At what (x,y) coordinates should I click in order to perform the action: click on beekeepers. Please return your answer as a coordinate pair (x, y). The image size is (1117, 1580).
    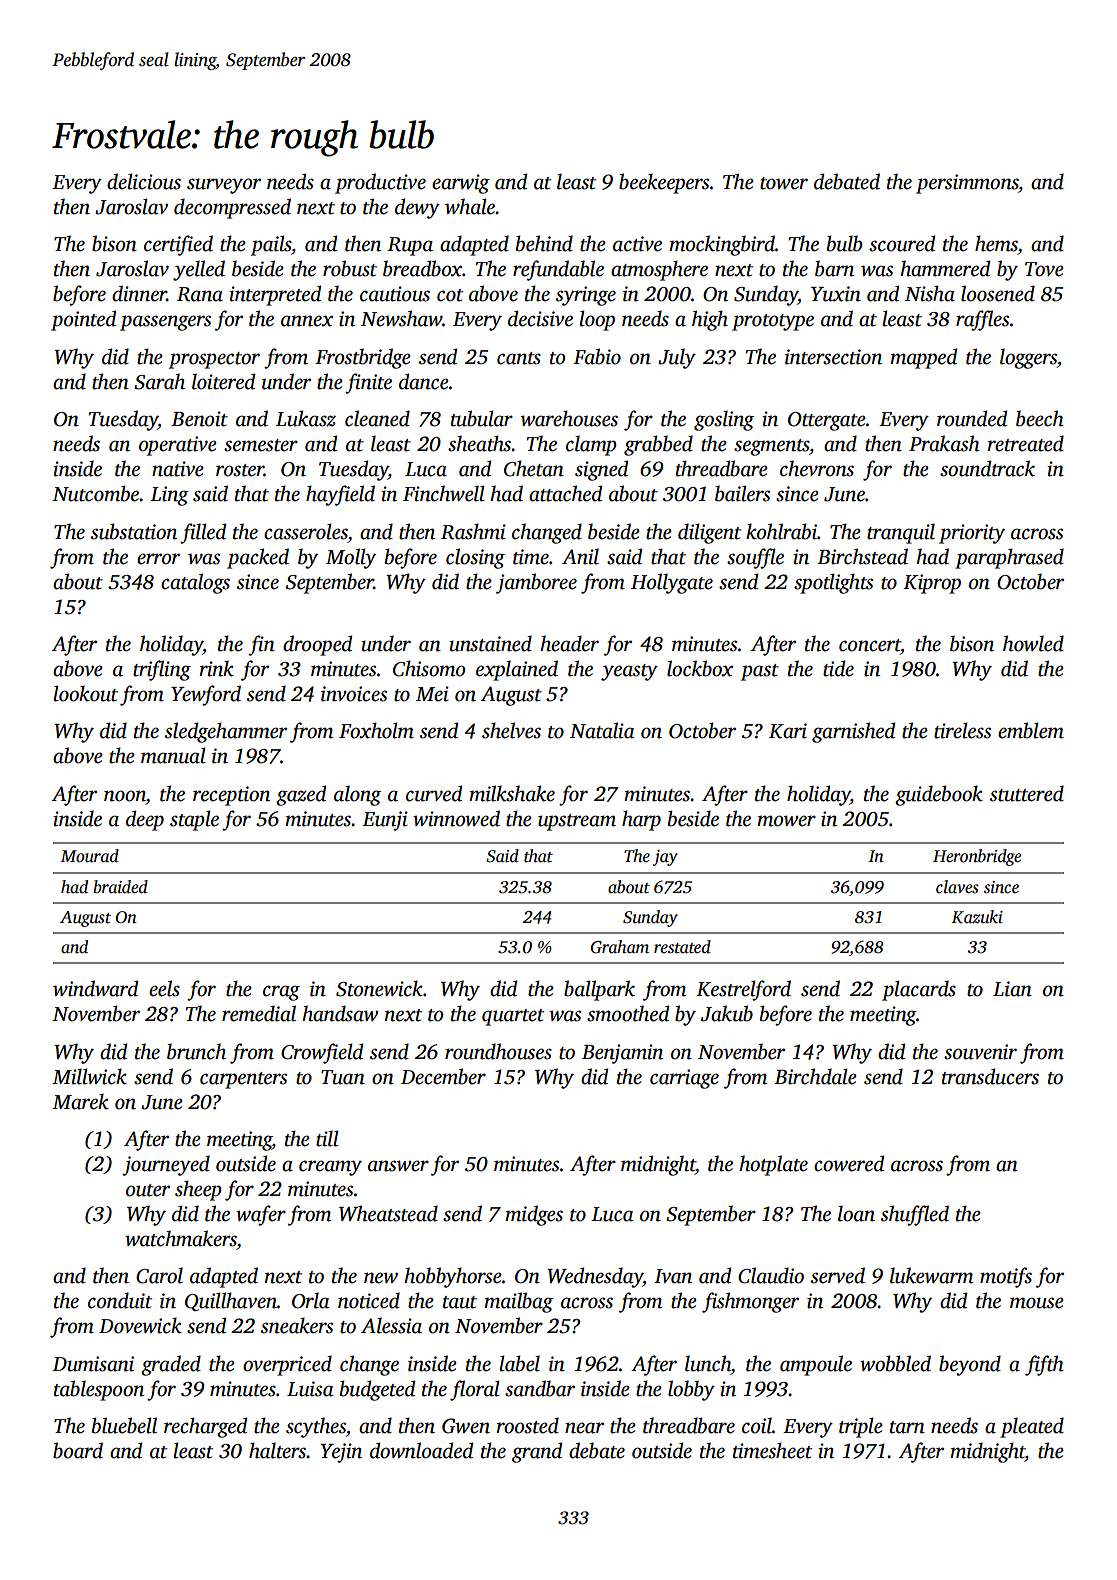
    Looking at the image, I should click on (664, 183).
